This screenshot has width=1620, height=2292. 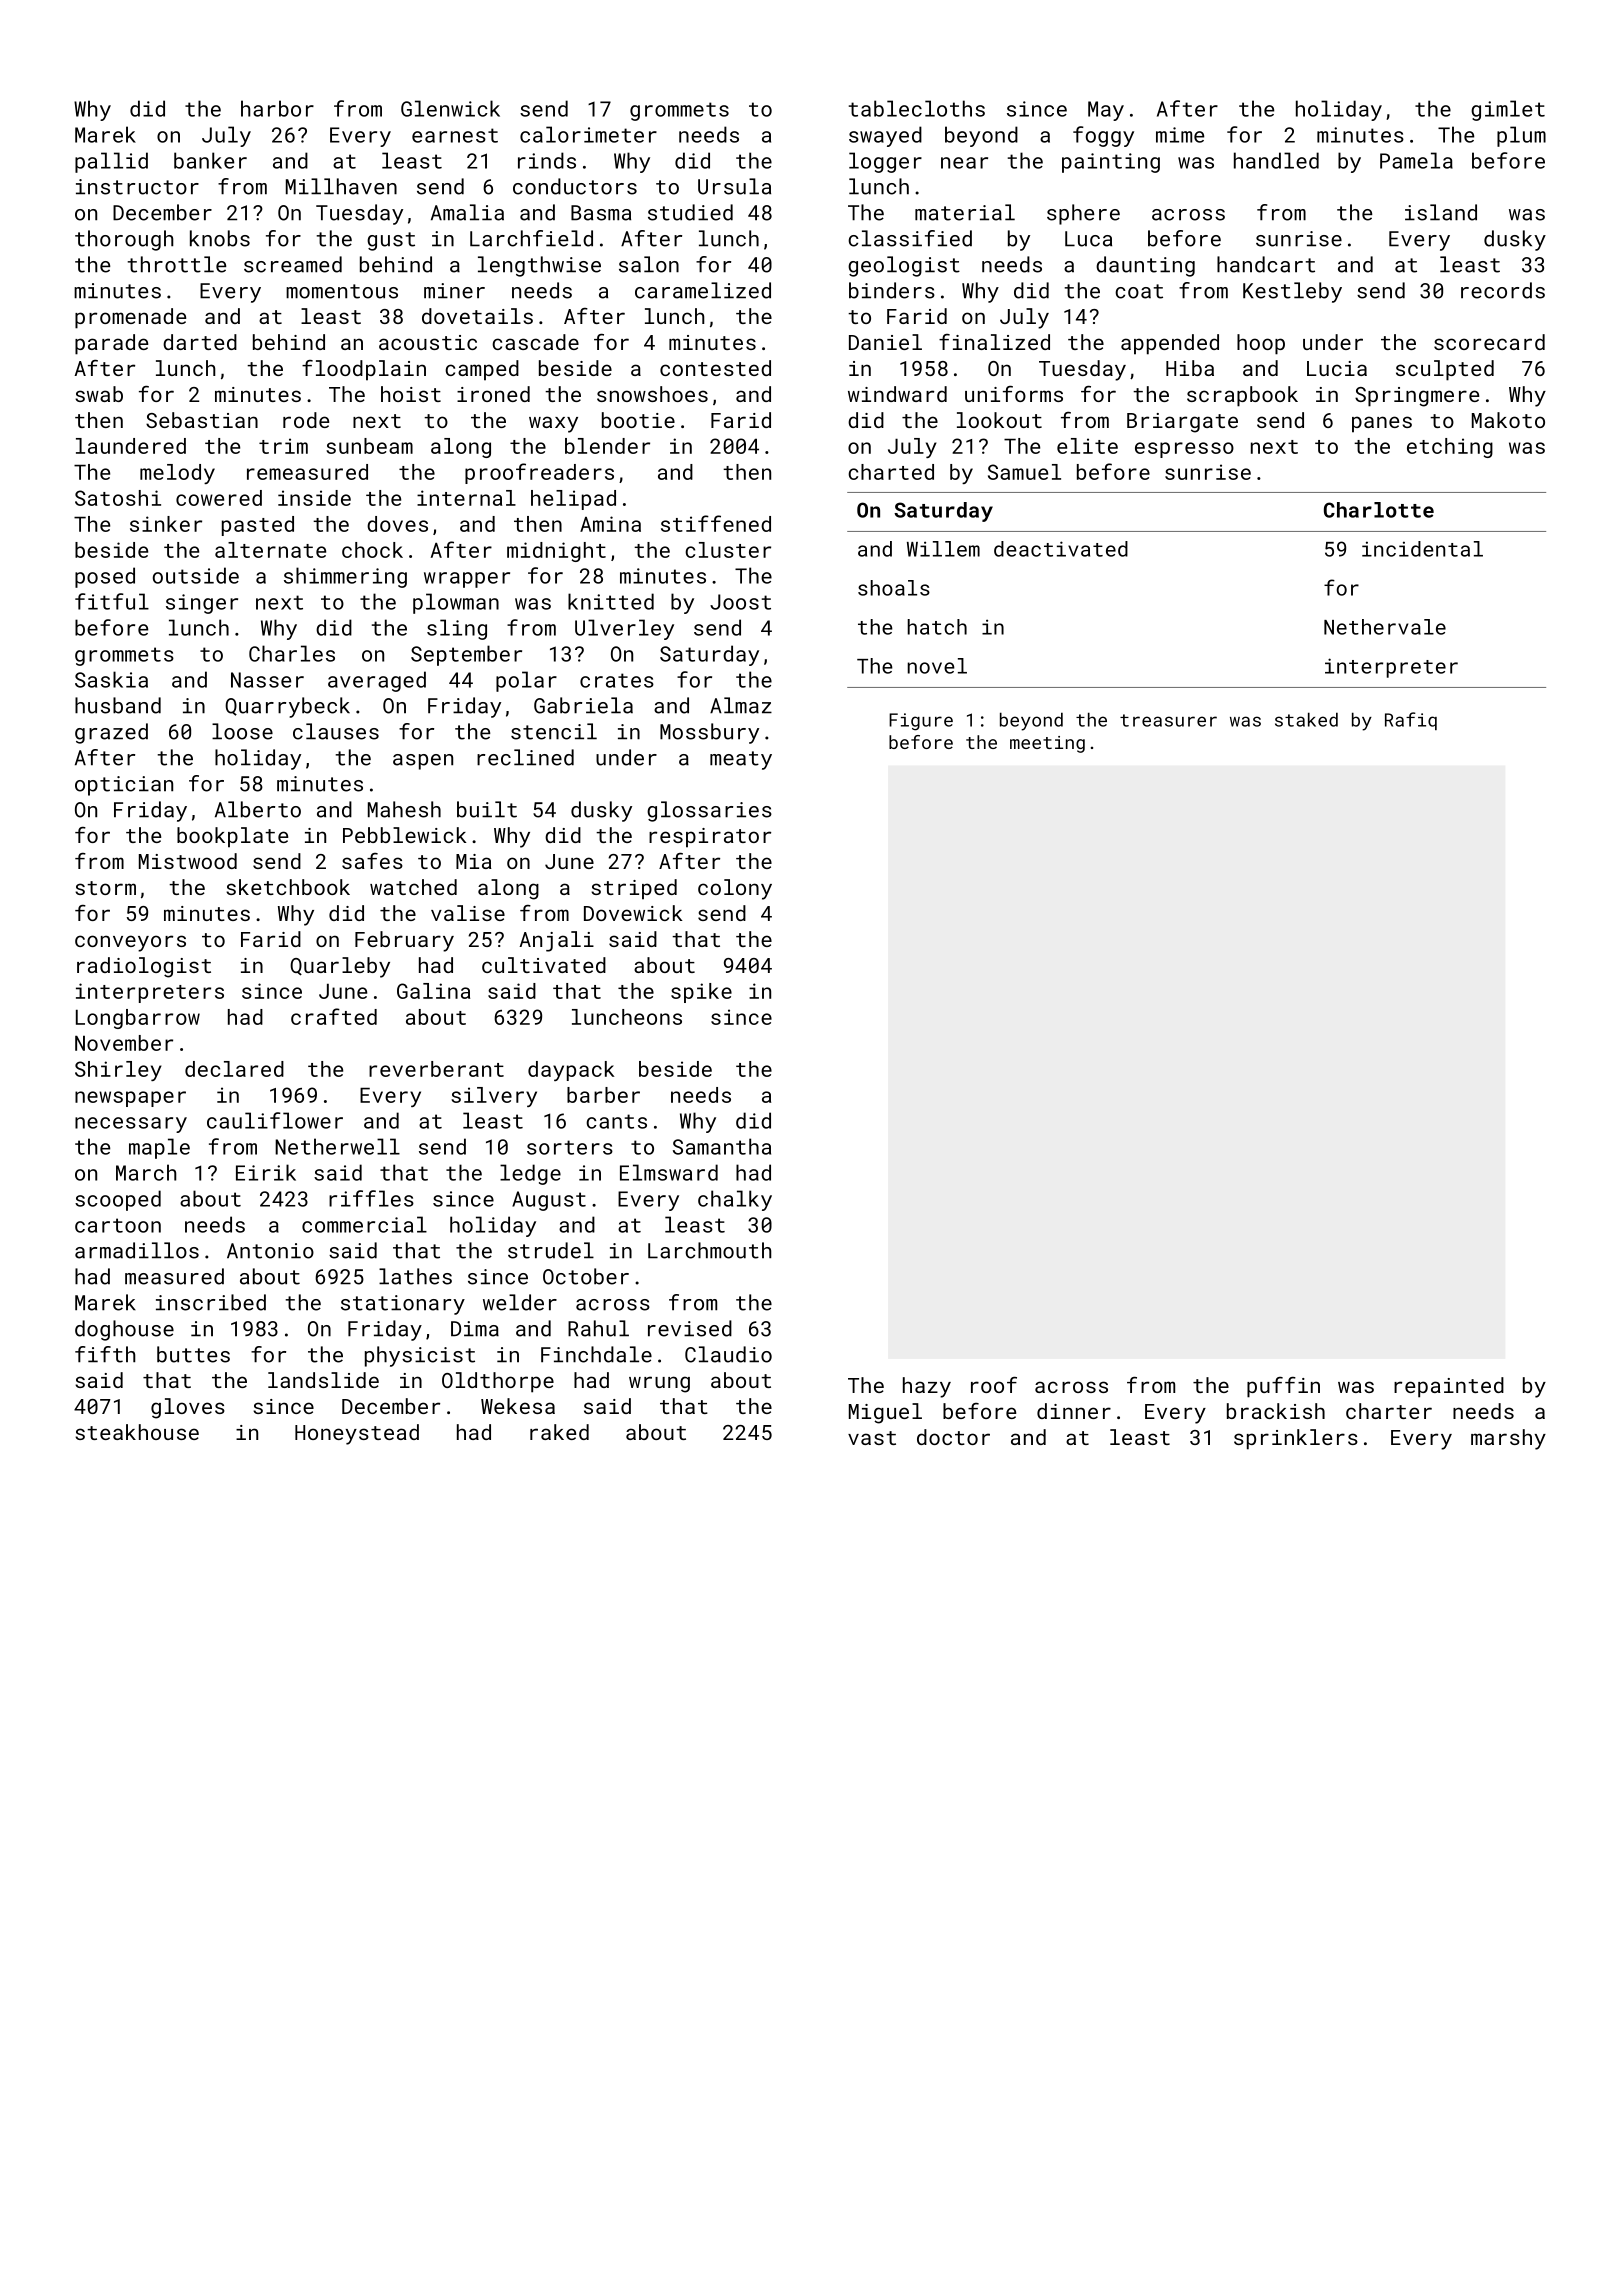 I want to click on Glenwick, so click(x=450, y=108).
